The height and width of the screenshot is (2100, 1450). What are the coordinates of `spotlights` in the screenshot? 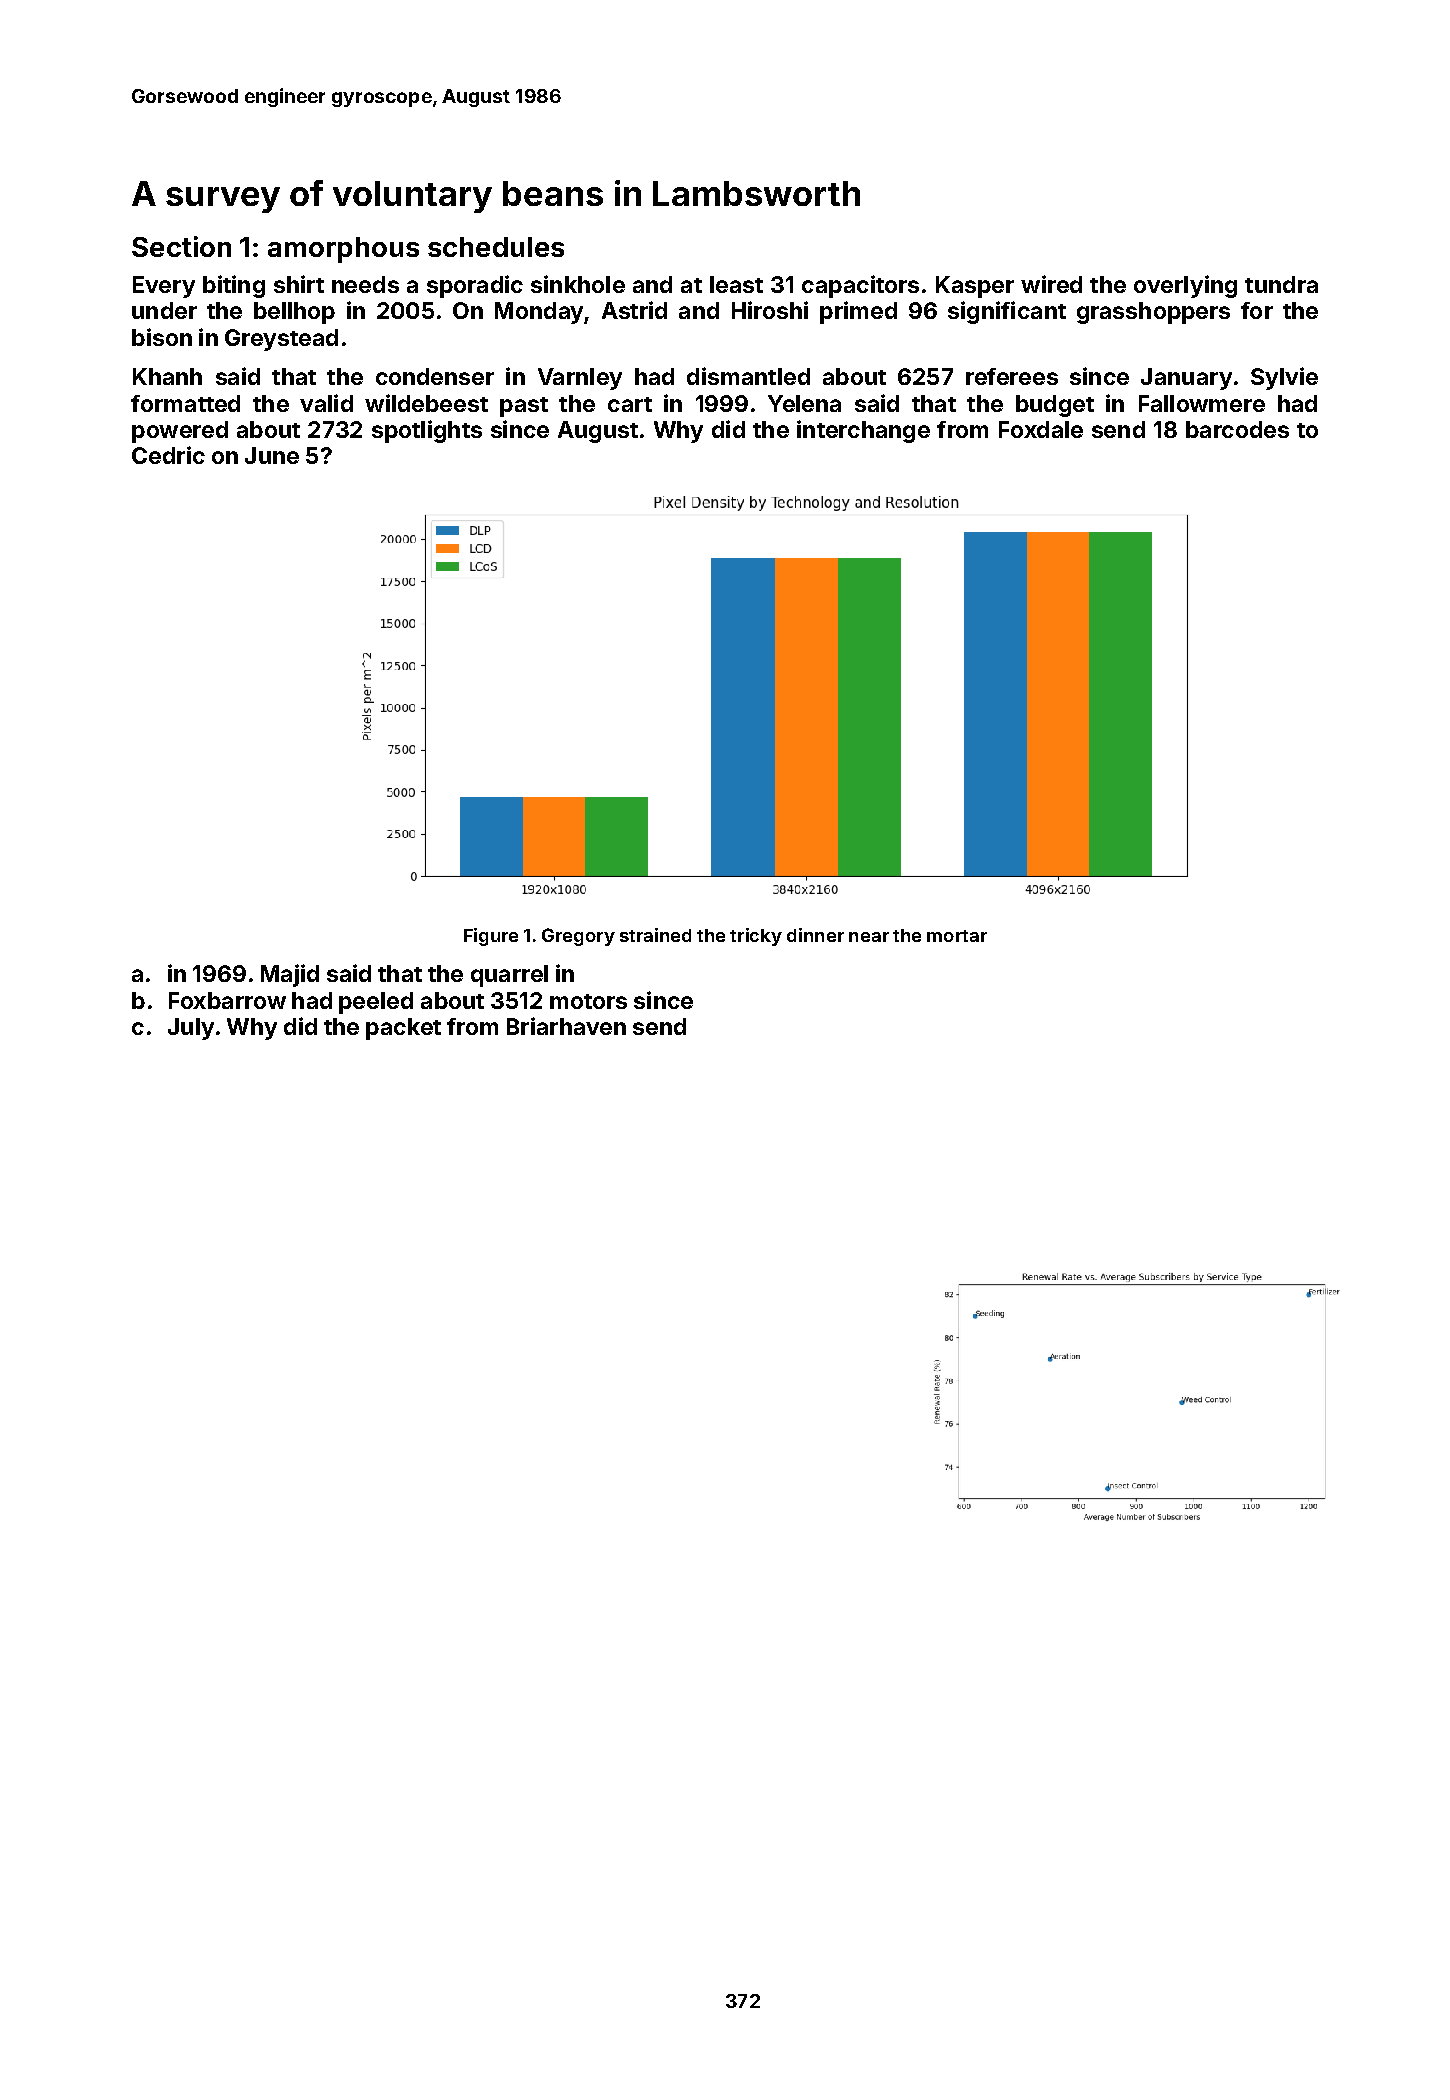 It's located at (427, 431).
